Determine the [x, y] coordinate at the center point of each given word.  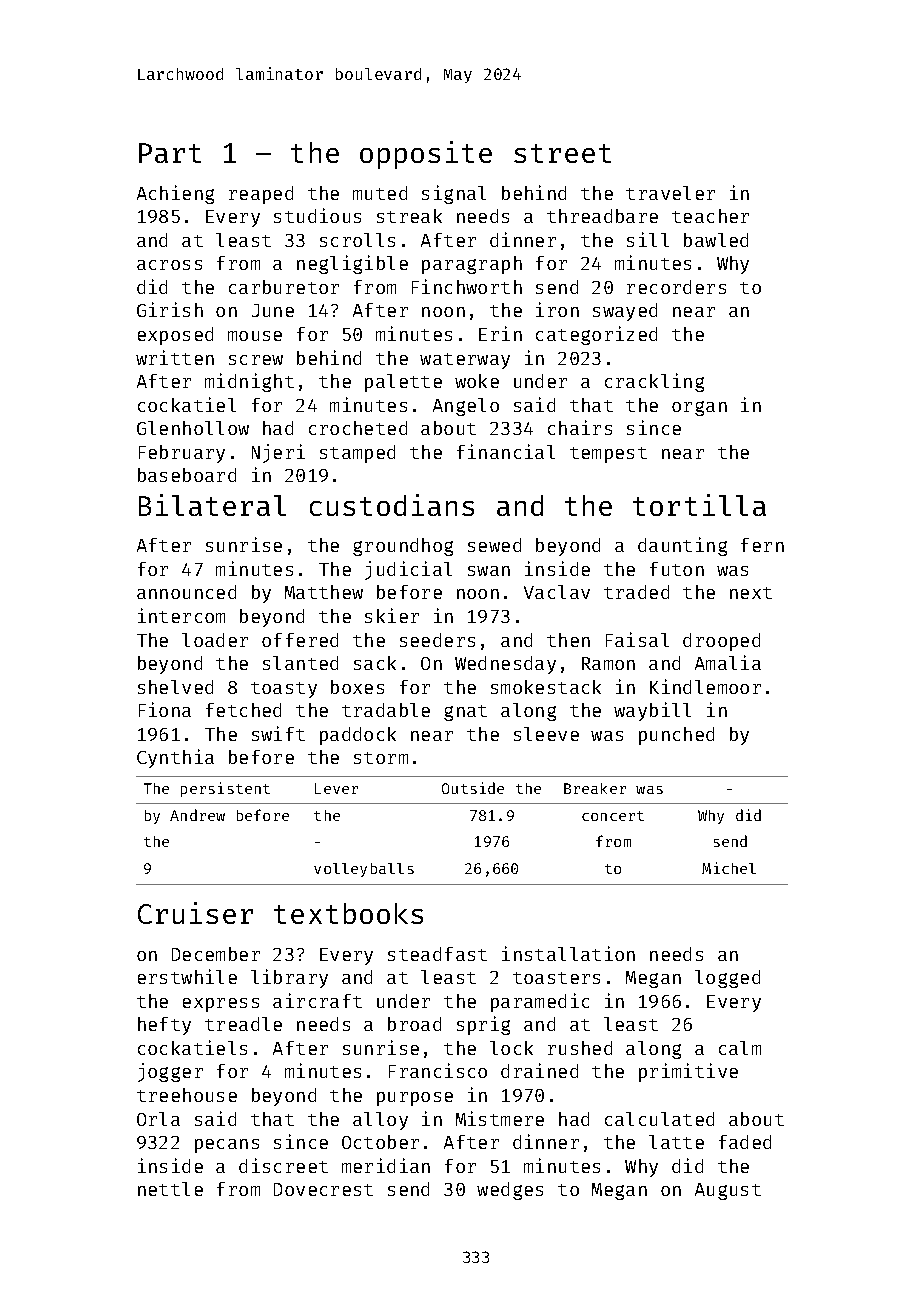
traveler [670, 193]
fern [762, 545]
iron [557, 309]
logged [727, 979]
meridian [386, 1165]
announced [186, 592]
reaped [261, 195]
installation [568, 953]
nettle [170, 1189]
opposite [426, 155]
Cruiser [195, 913]
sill [648, 239]
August [728, 1191]
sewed [494, 545]
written [175, 357]
